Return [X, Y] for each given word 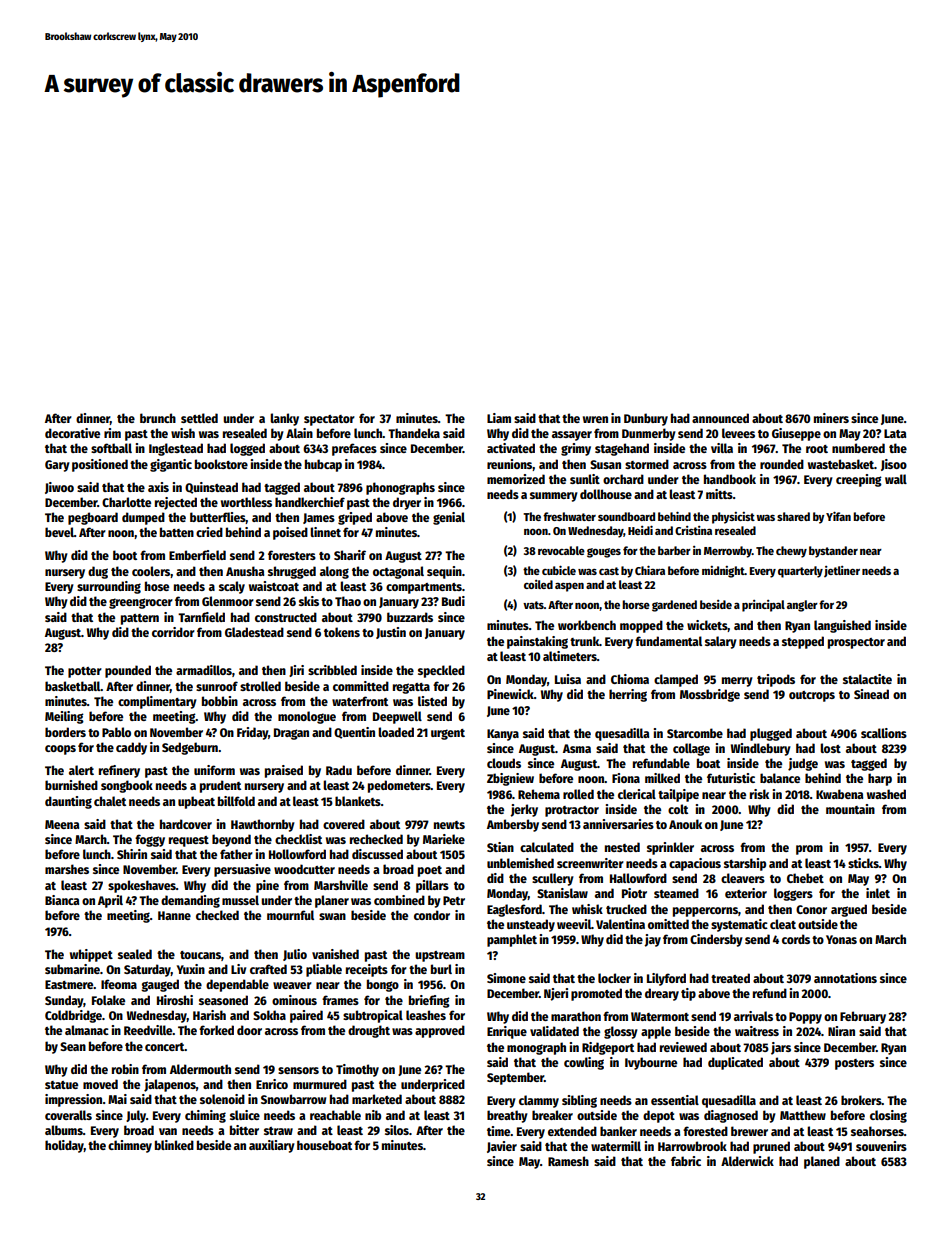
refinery [119, 771]
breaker [552, 1115]
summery [554, 497]
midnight [723, 572]
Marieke [444, 839]
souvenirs [881, 1146]
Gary [57, 466]
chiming [205, 1116]
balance [780, 778]
